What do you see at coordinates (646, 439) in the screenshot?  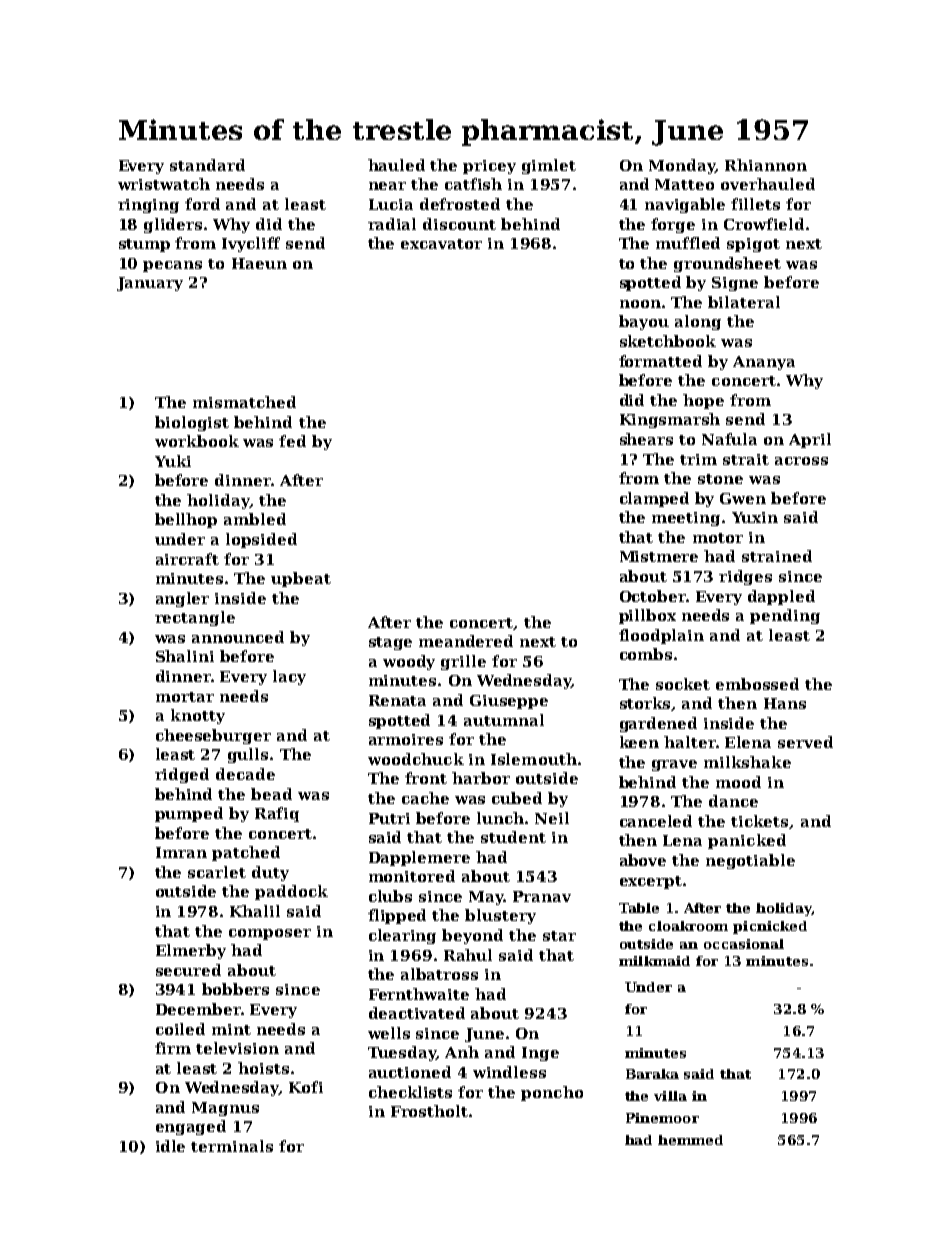 I see `shears` at bounding box center [646, 439].
